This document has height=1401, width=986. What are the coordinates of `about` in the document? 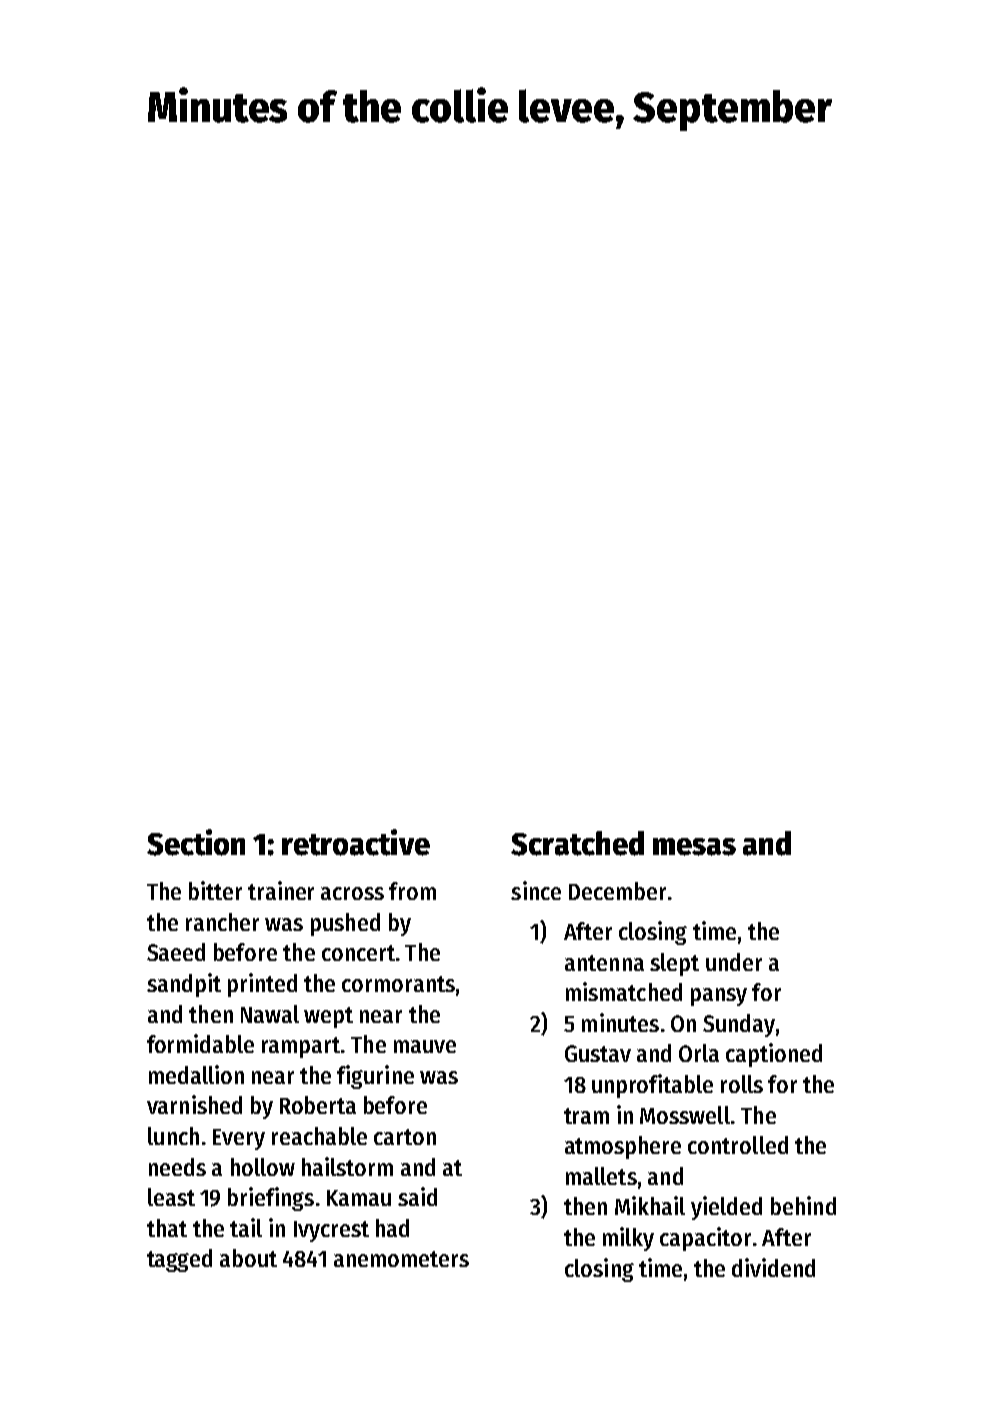 It's located at (248, 1258).
